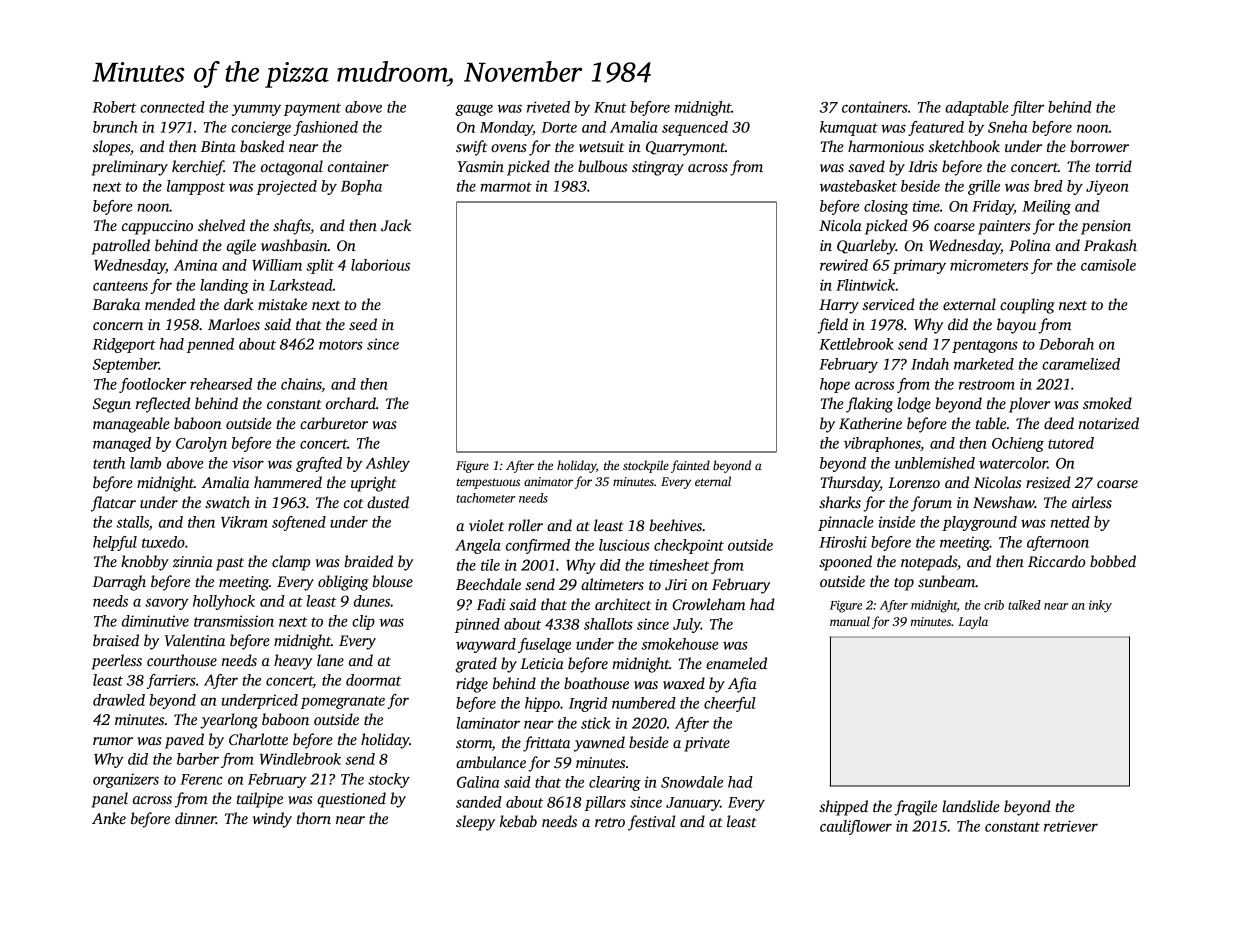 This image has height=952, width=1233. Describe the element at coordinates (929, 563) in the image. I see `notepads` at that location.
